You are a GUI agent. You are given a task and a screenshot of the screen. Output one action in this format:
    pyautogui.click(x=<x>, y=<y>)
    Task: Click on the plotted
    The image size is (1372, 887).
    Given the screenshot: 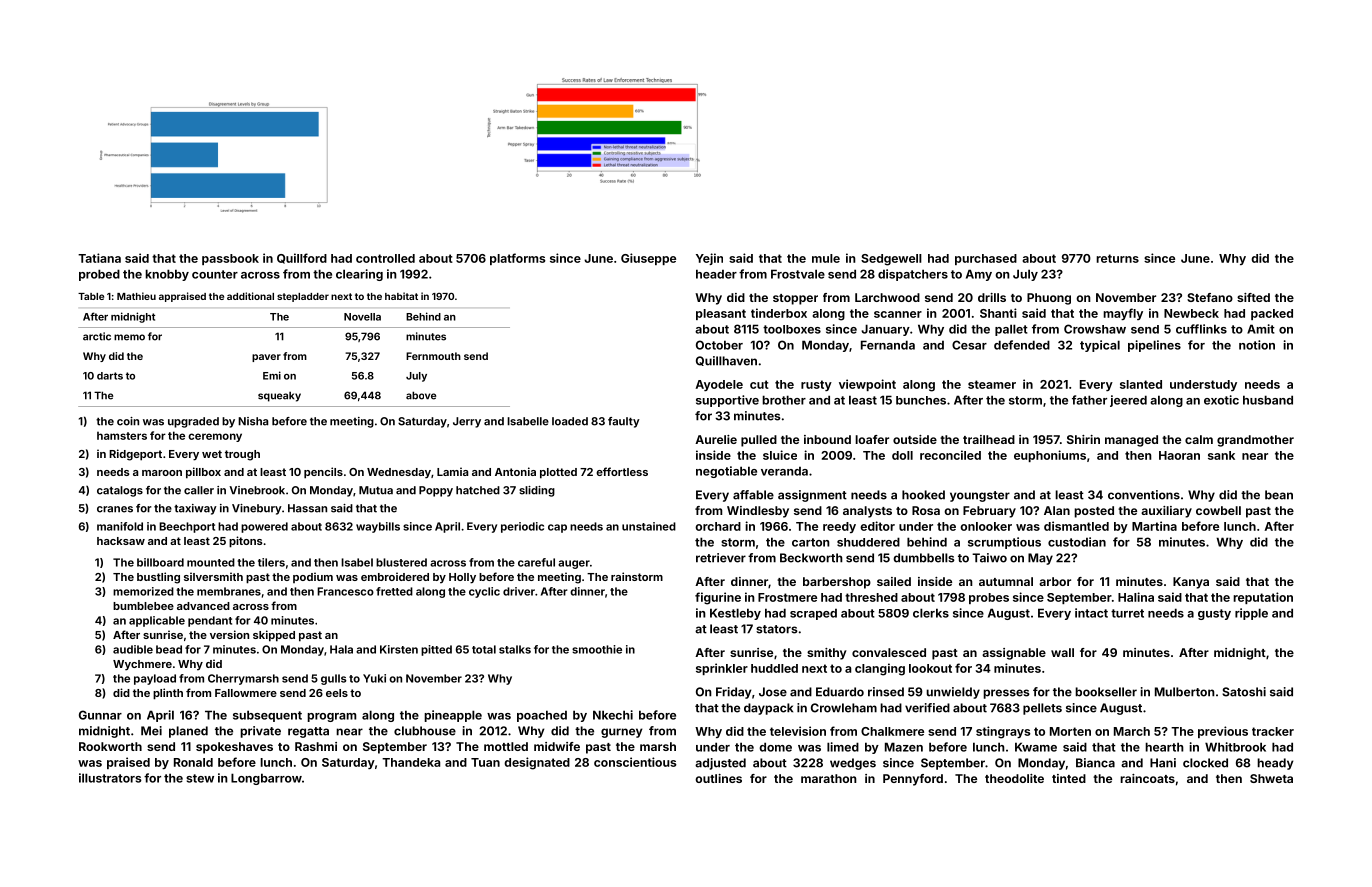 What is the action you would take?
    pyautogui.click(x=558, y=473)
